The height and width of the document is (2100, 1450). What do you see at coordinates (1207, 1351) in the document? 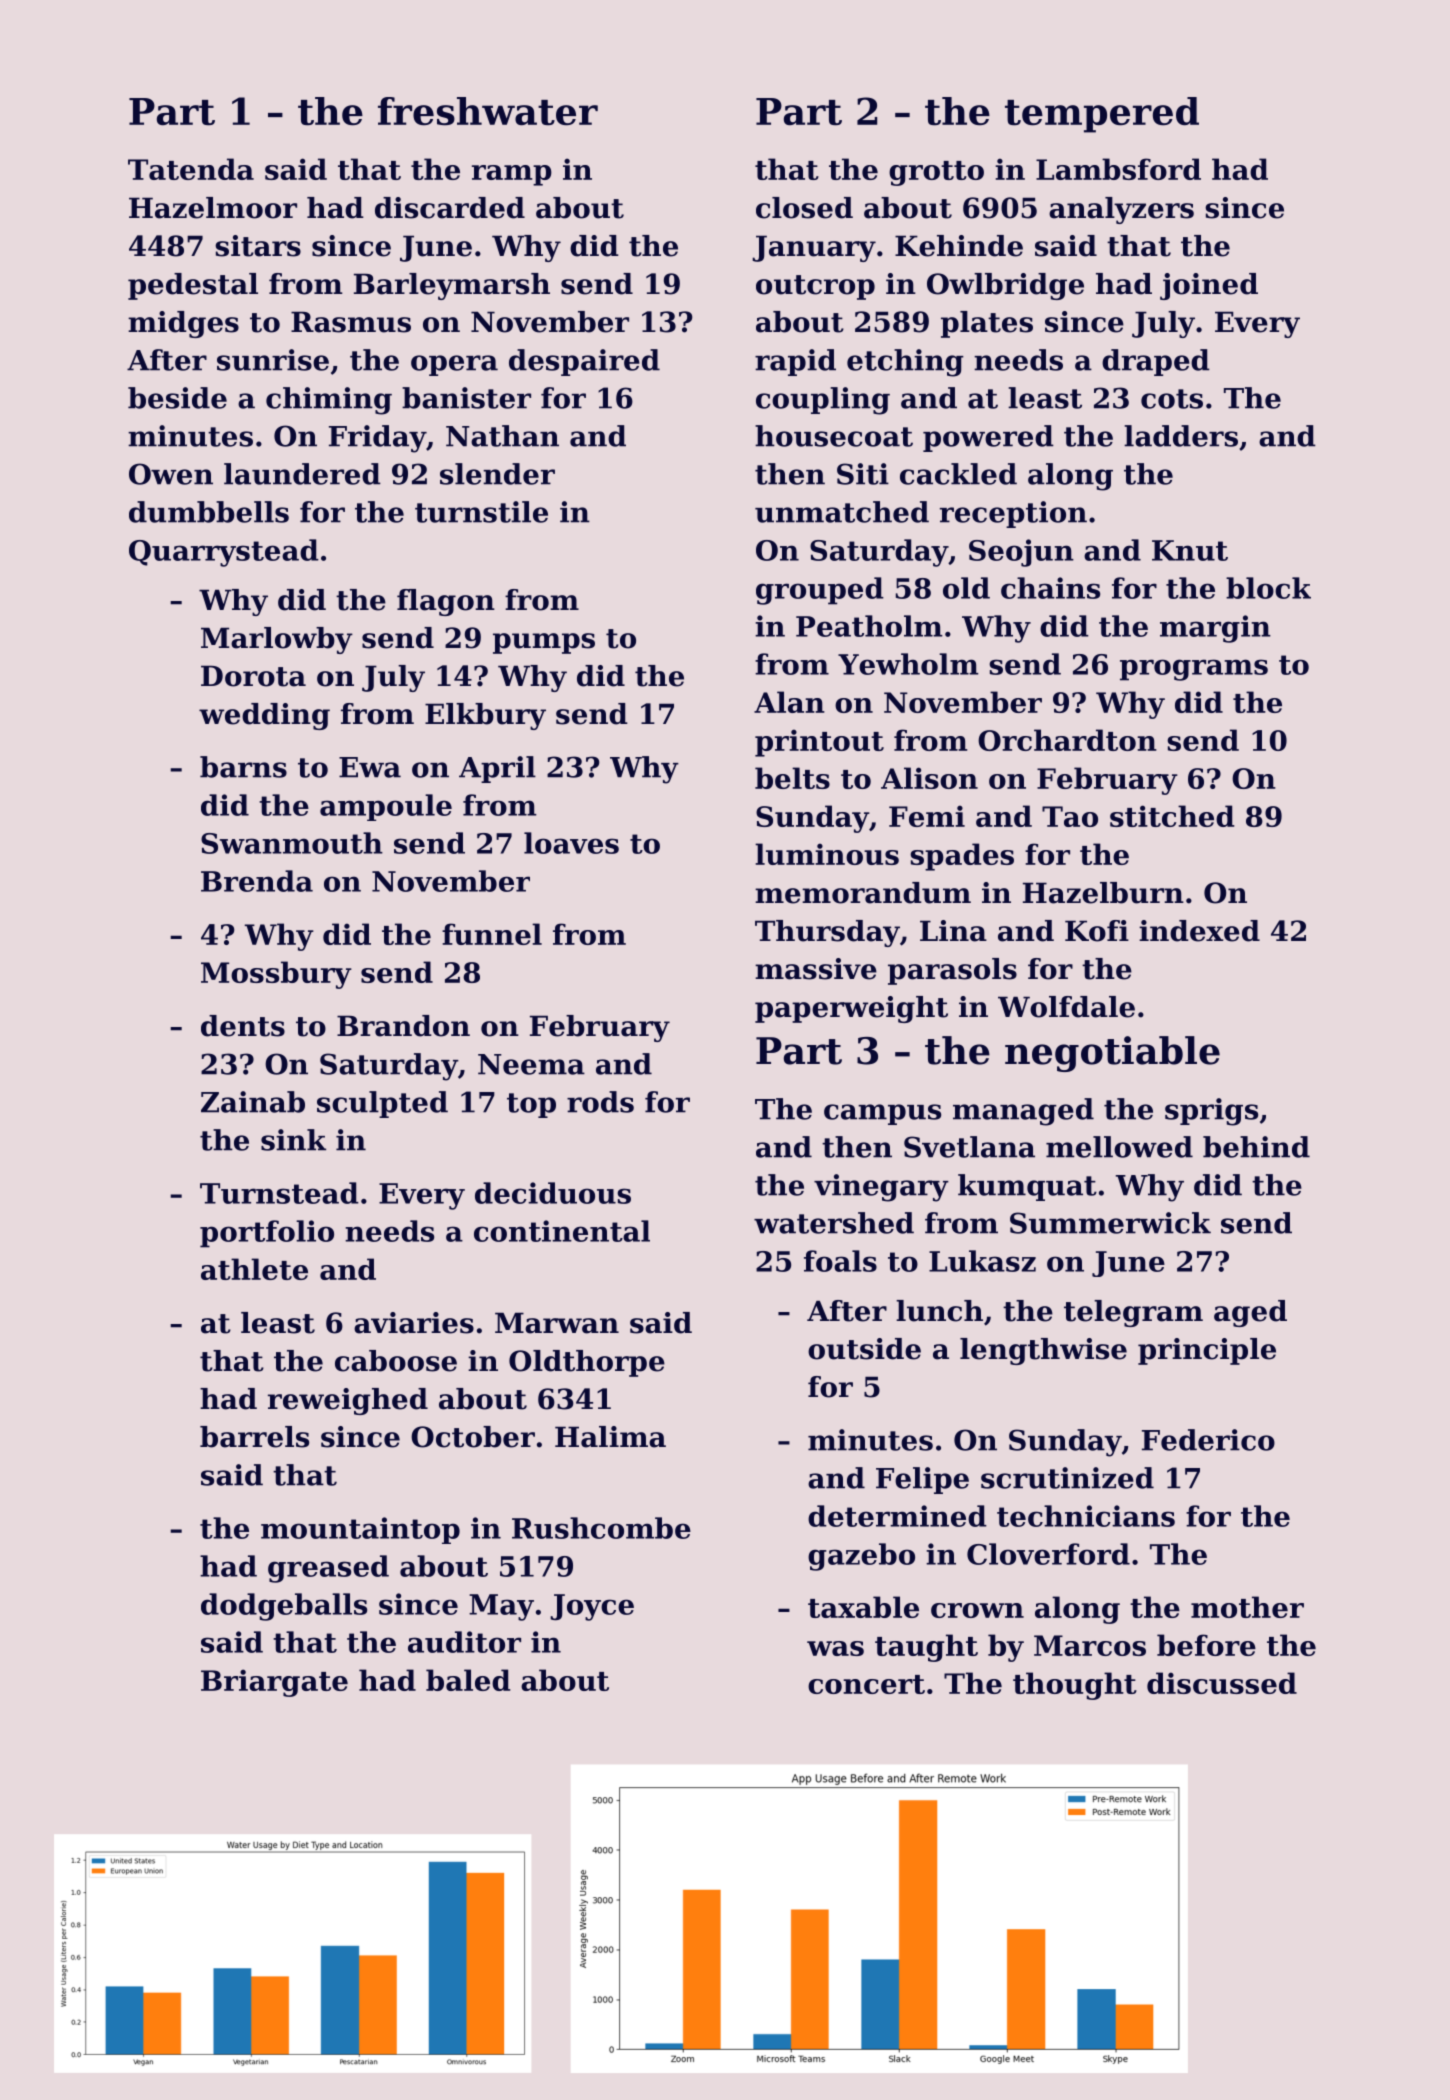
I see `principle` at bounding box center [1207, 1351].
